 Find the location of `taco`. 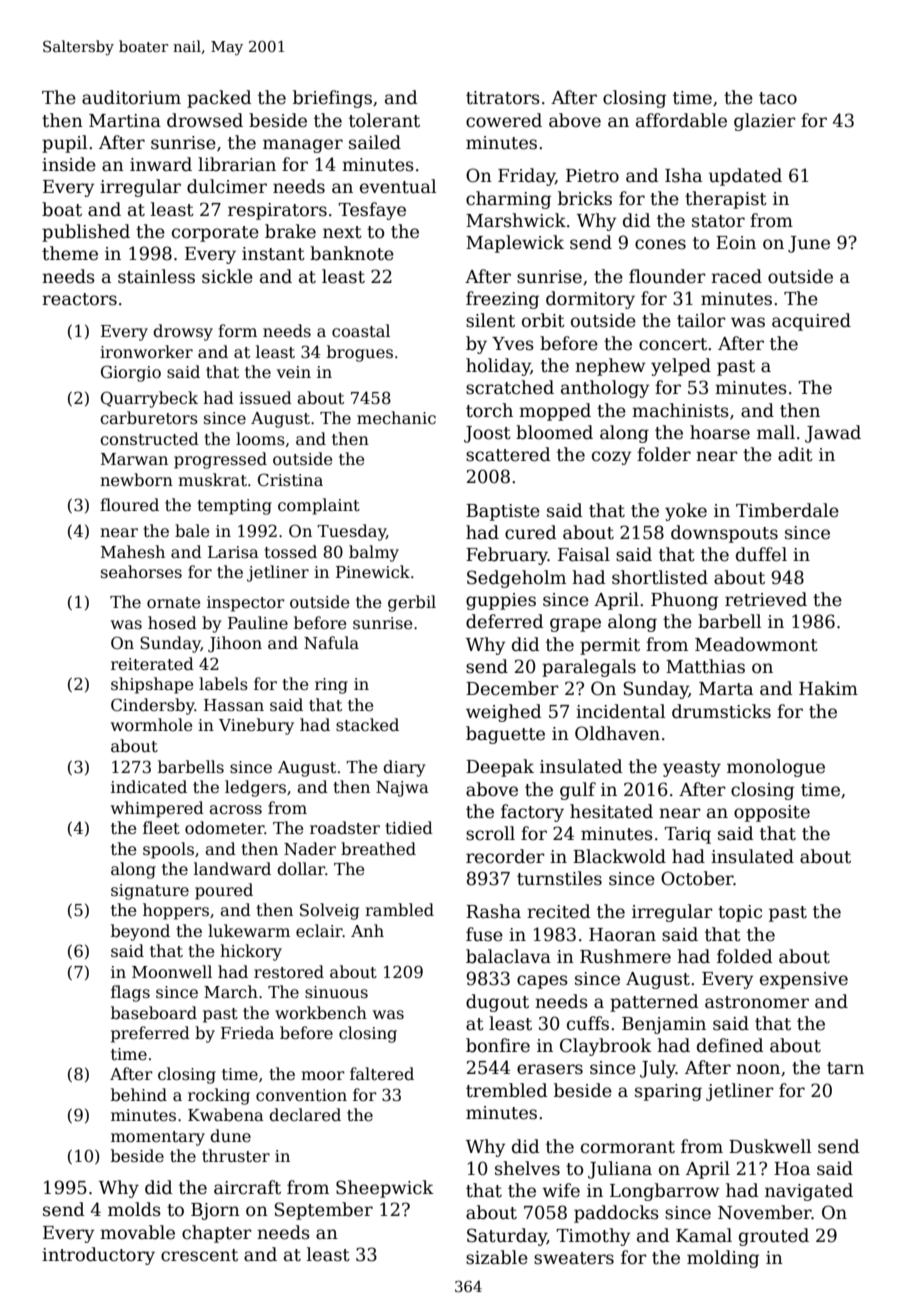

taco is located at coordinates (778, 98).
